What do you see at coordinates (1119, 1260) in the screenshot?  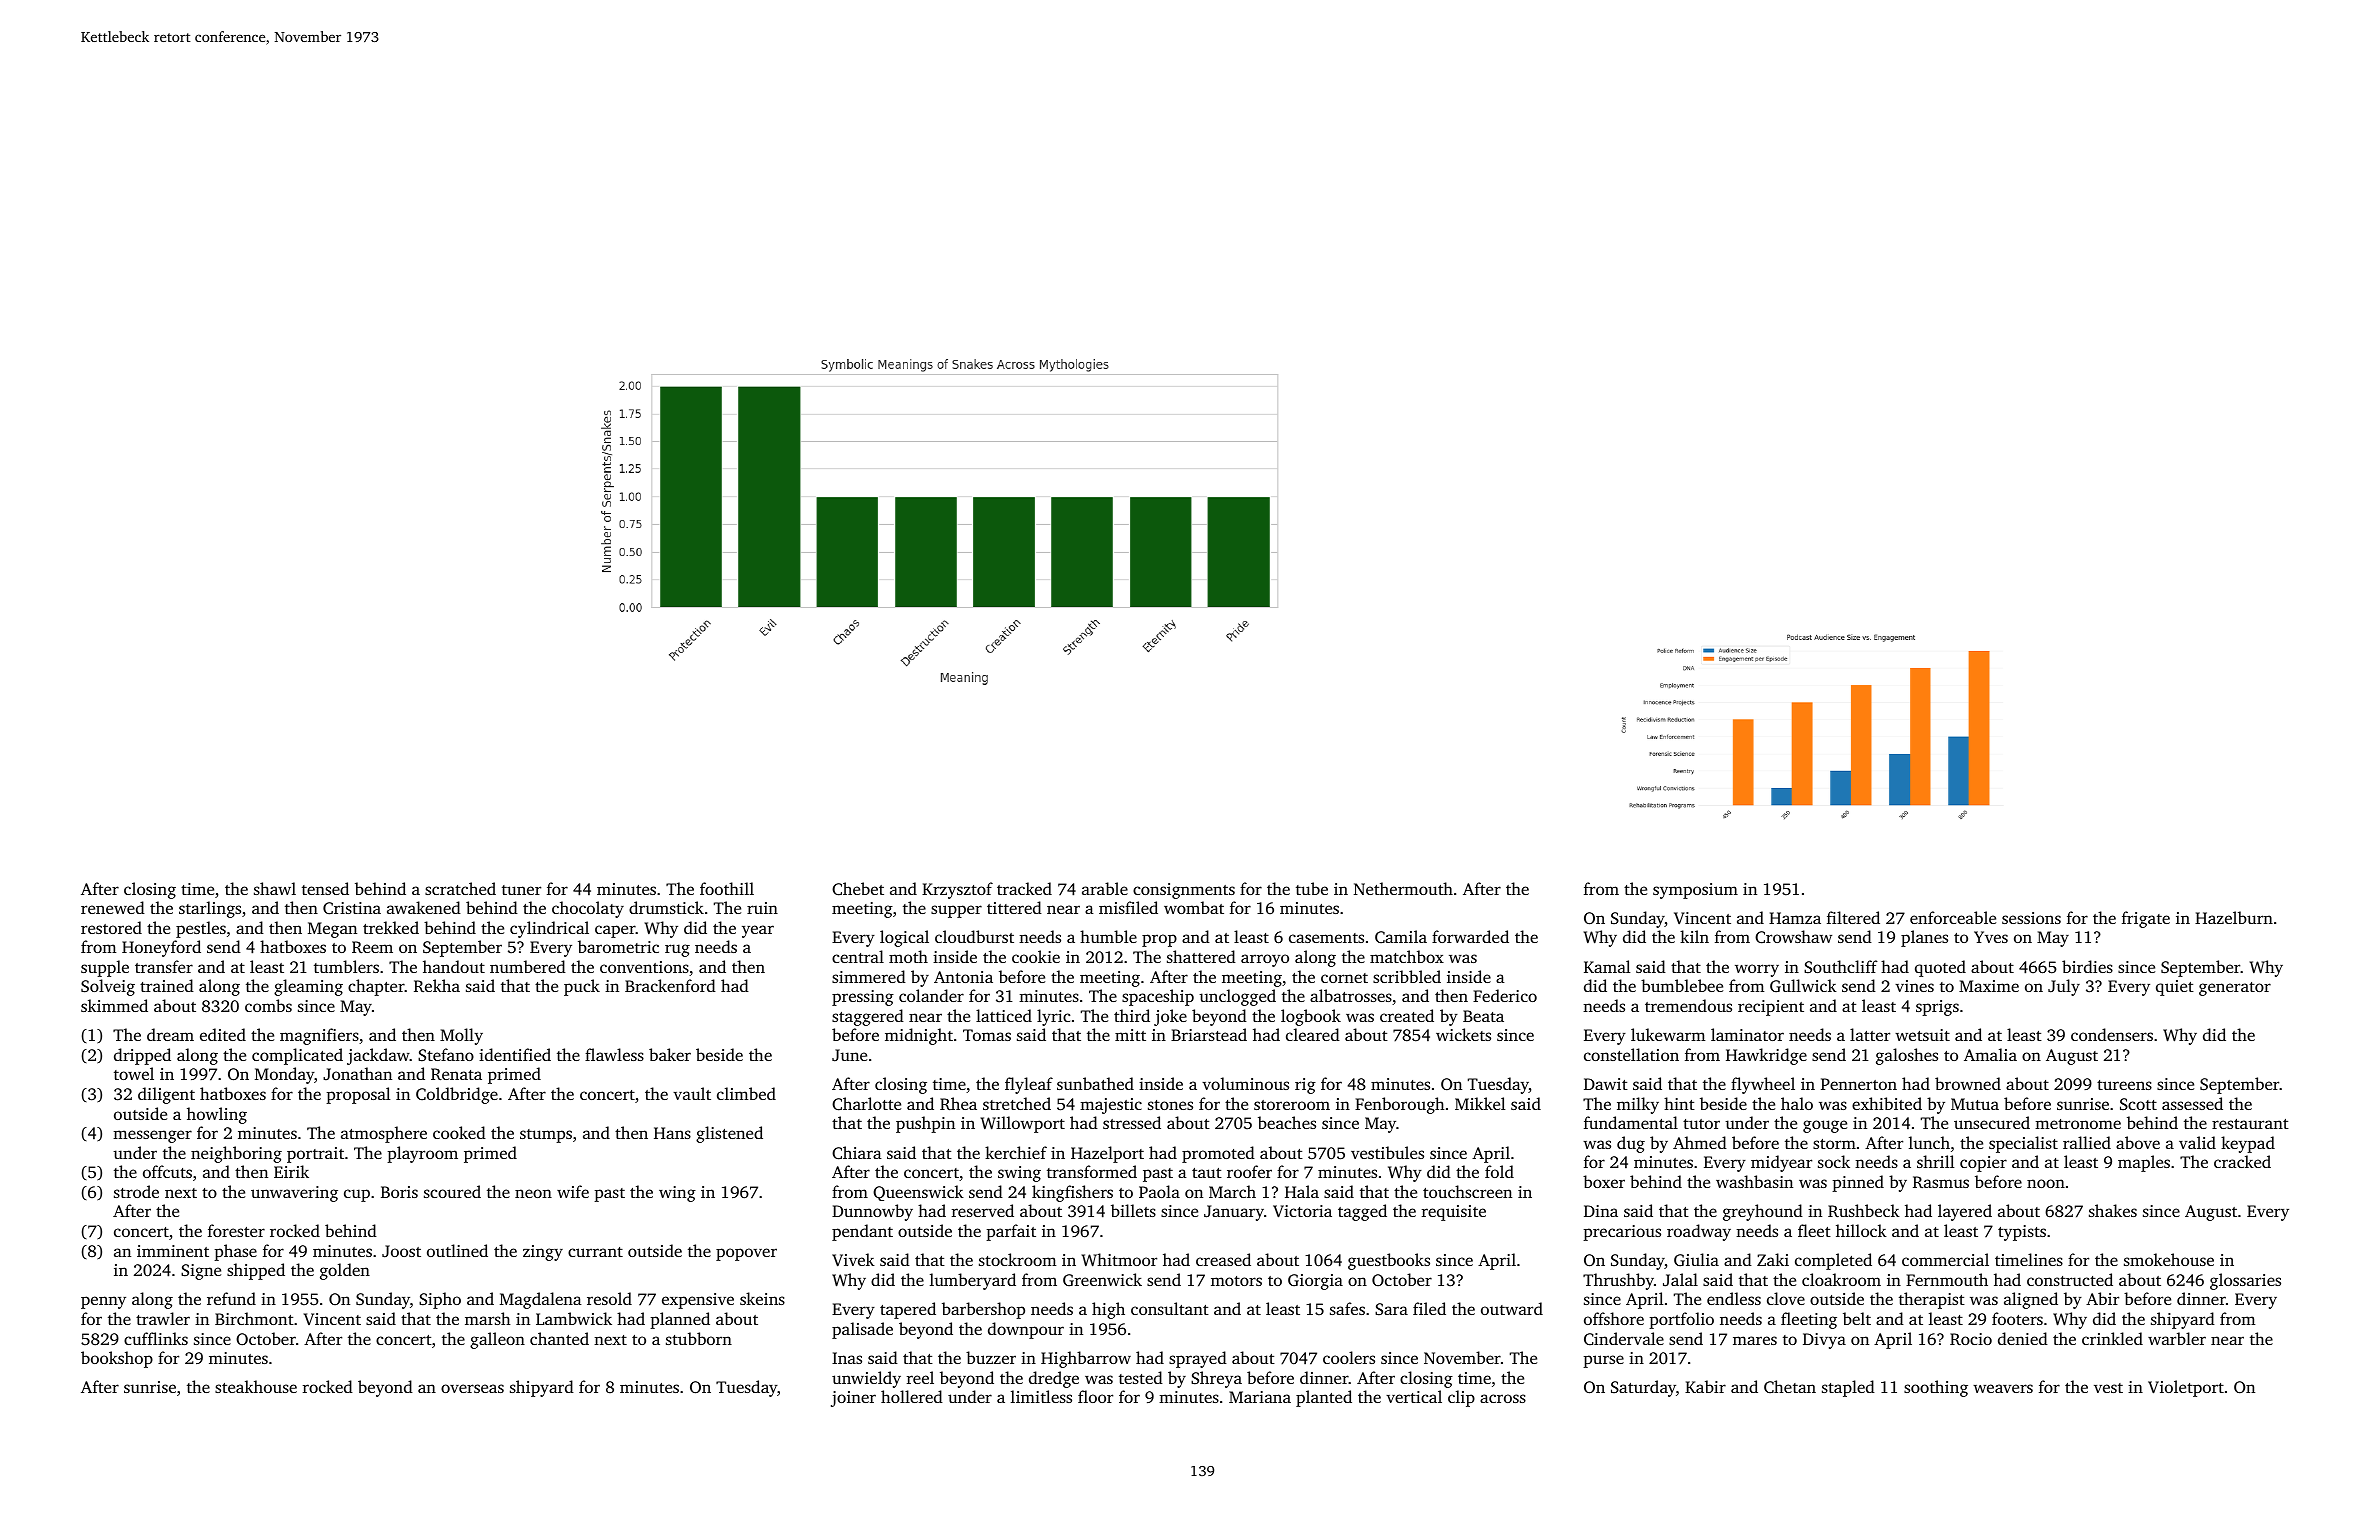 I see `Whitmoor` at bounding box center [1119, 1260].
